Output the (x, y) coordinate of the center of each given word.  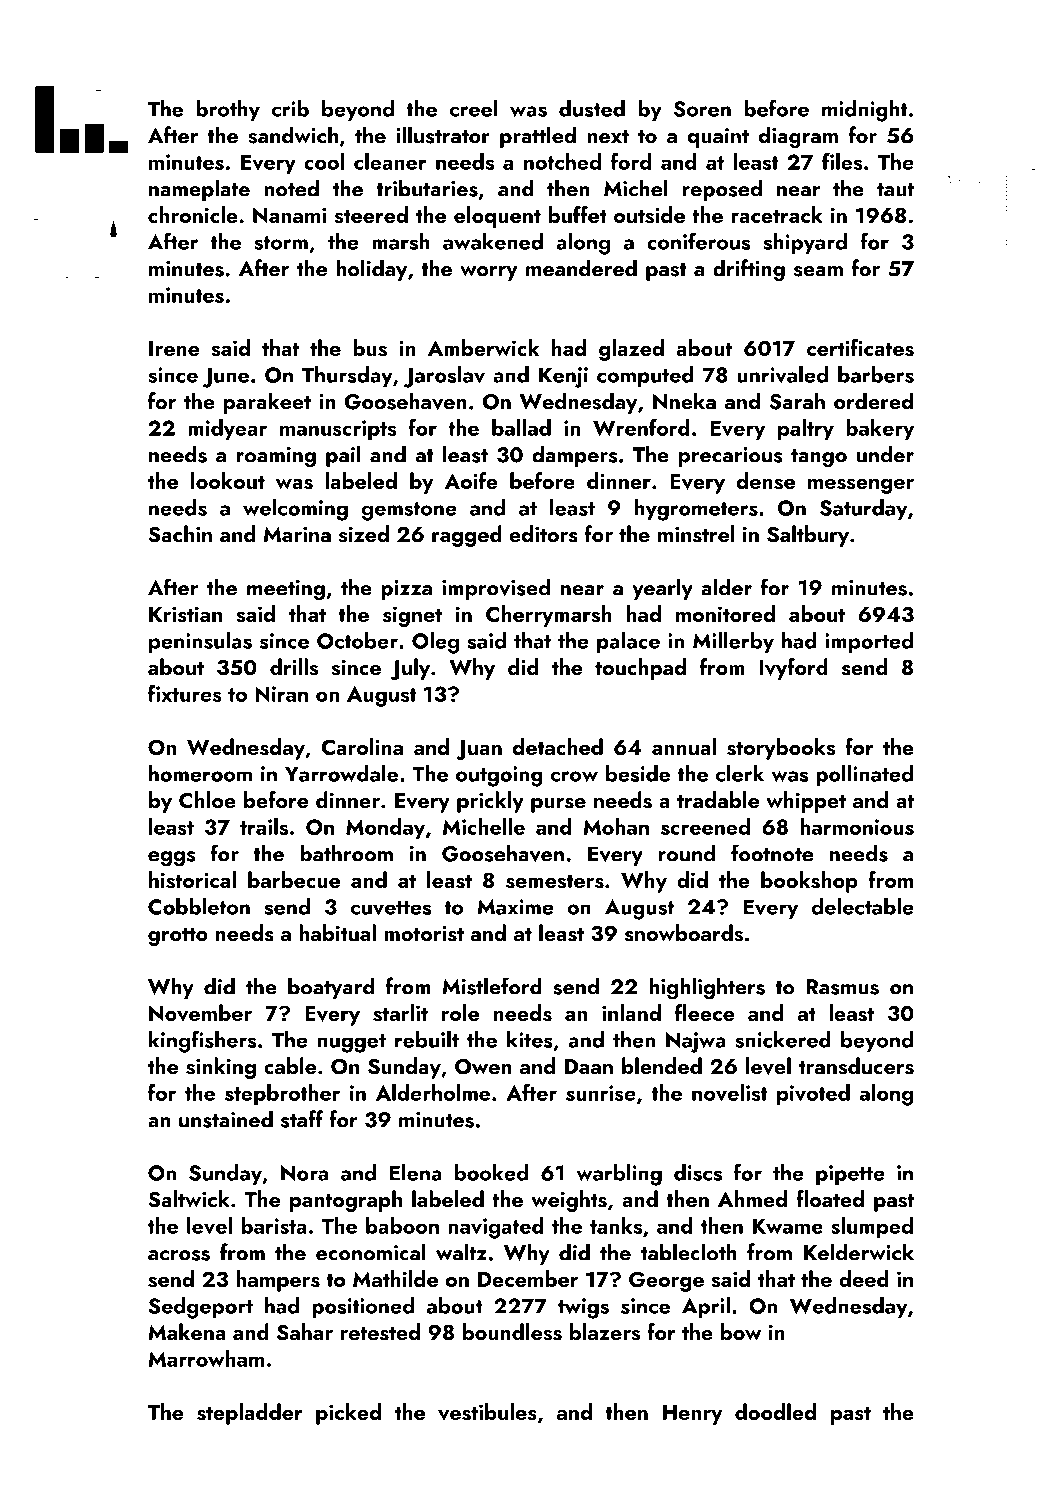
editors (543, 534)
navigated (496, 1228)
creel (473, 108)
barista (274, 1225)
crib (290, 108)
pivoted (813, 1095)
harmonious (857, 826)
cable (290, 1065)
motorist (424, 934)
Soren (702, 109)
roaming (276, 457)
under (885, 454)
